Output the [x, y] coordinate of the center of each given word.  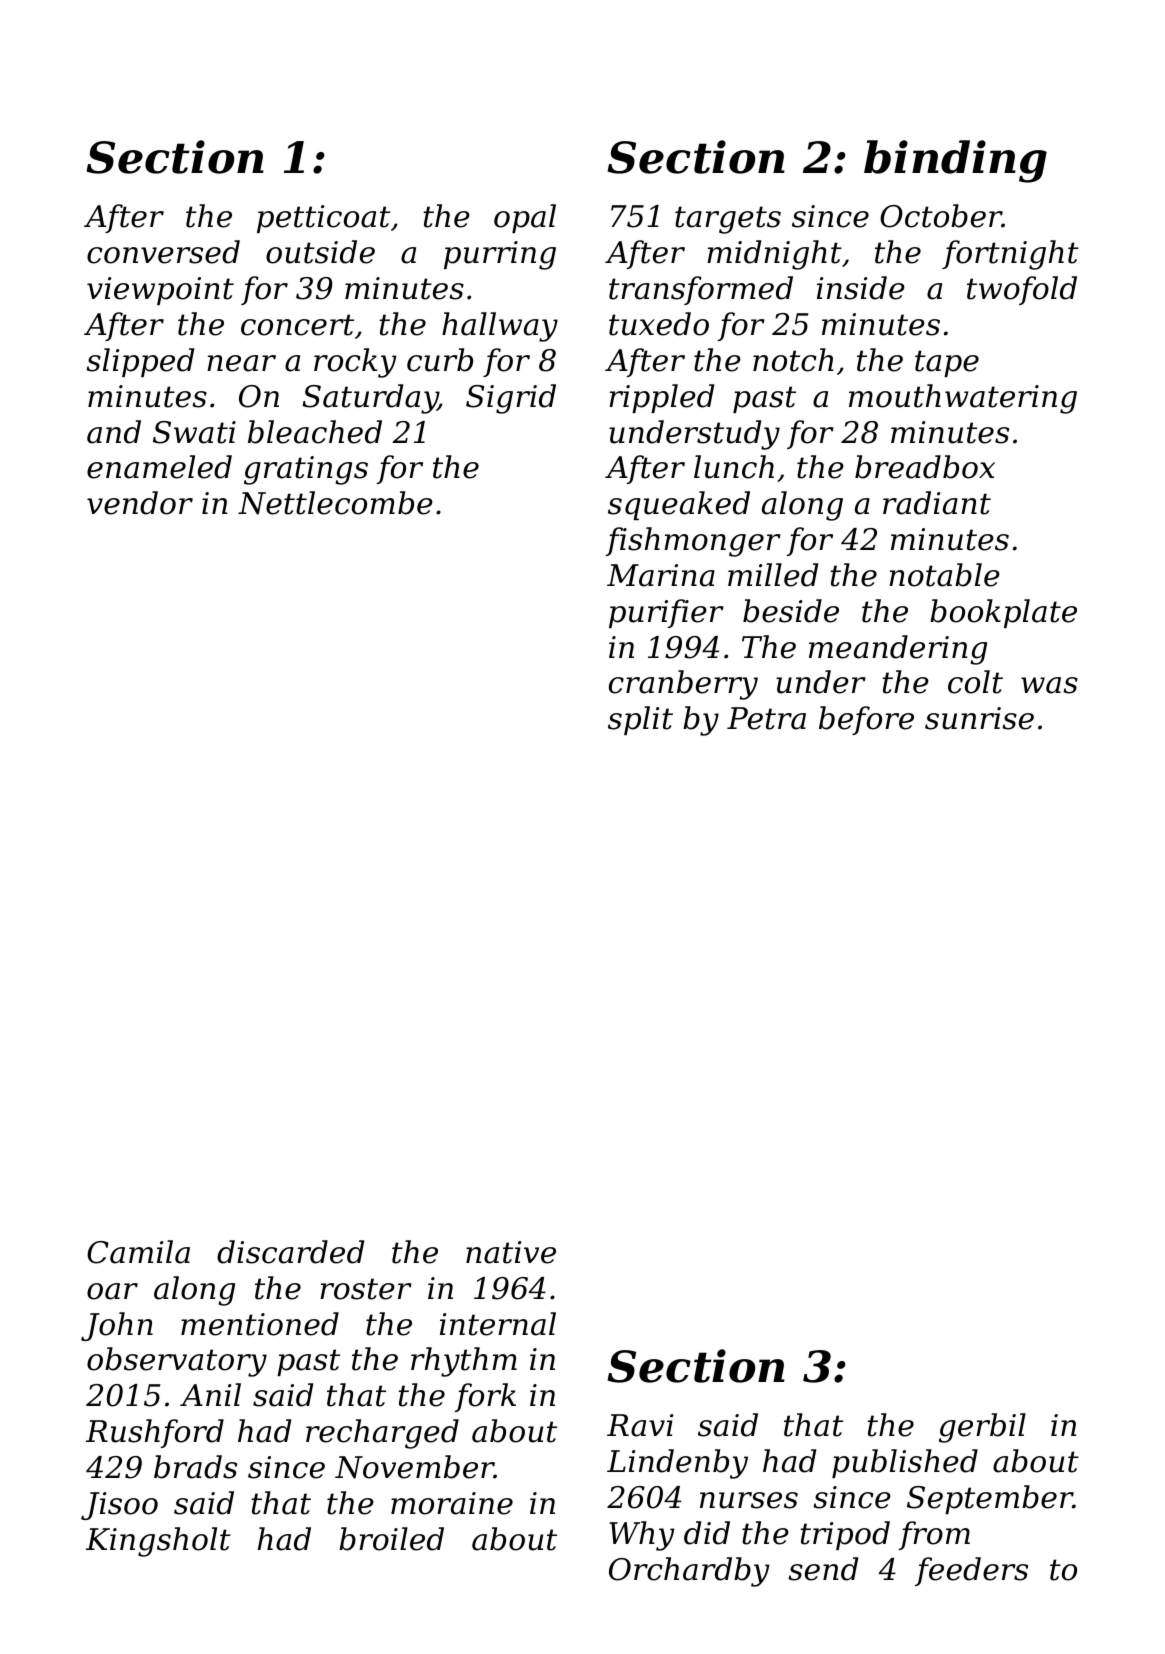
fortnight [1010, 255]
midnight [774, 255]
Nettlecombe [335, 503]
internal [498, 1324]
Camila [138, 1252]
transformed [701, 290]
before [866, 720]
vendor [140, 503]
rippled [661, 398]
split [640, 720]
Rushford [155, 1433]
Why [641, 1536]
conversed [163, 252]
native [511, 1252]
